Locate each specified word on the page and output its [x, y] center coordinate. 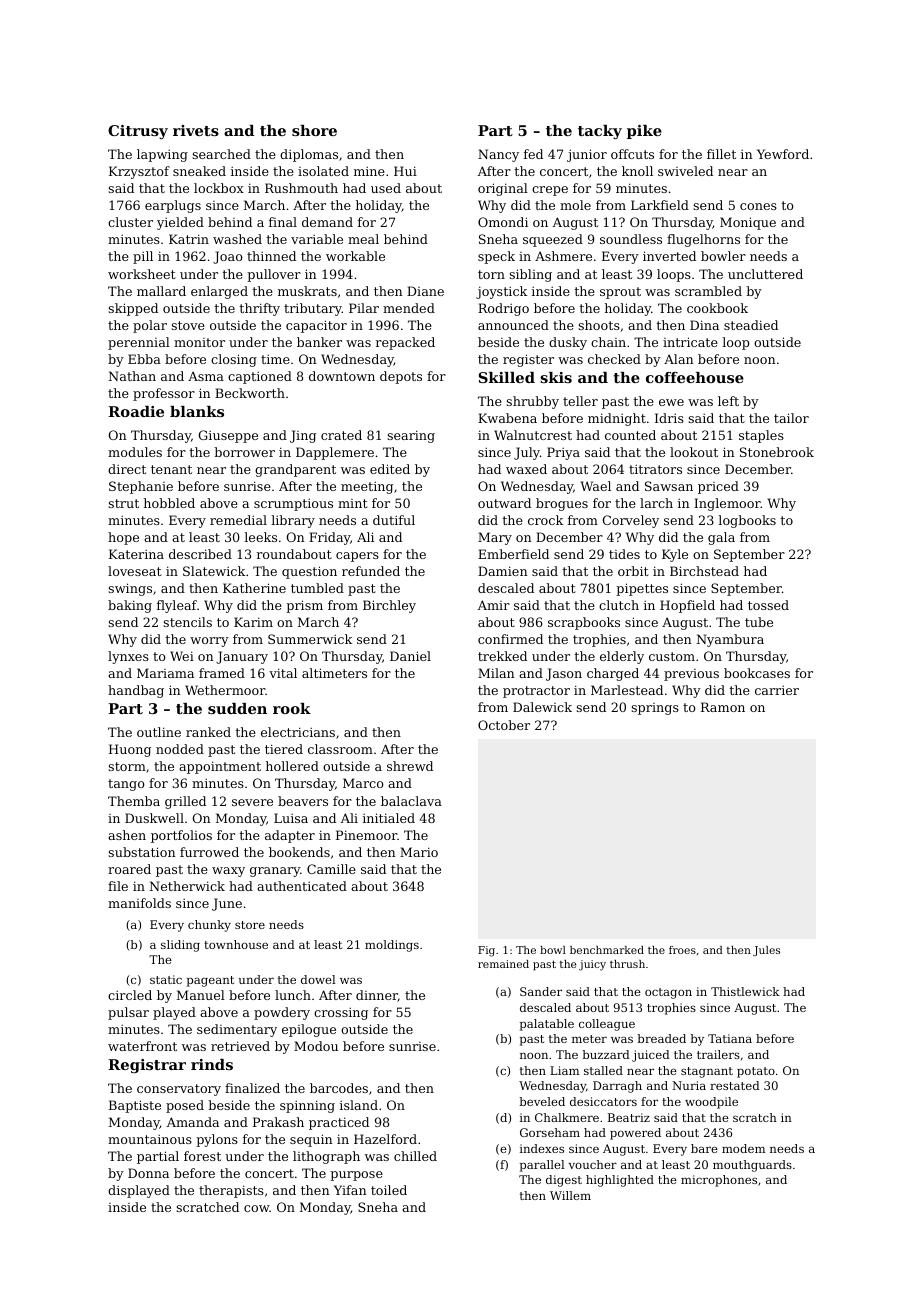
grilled [185, 802]
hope [123, 538]
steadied [751, 325]
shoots [599, 325]
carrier [777, 690]
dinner [377, 996]
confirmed [510, 639]
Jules [766, 951]
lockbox [219, 188]
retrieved [240, 1046]
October [504, 725]
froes [682, 950]
